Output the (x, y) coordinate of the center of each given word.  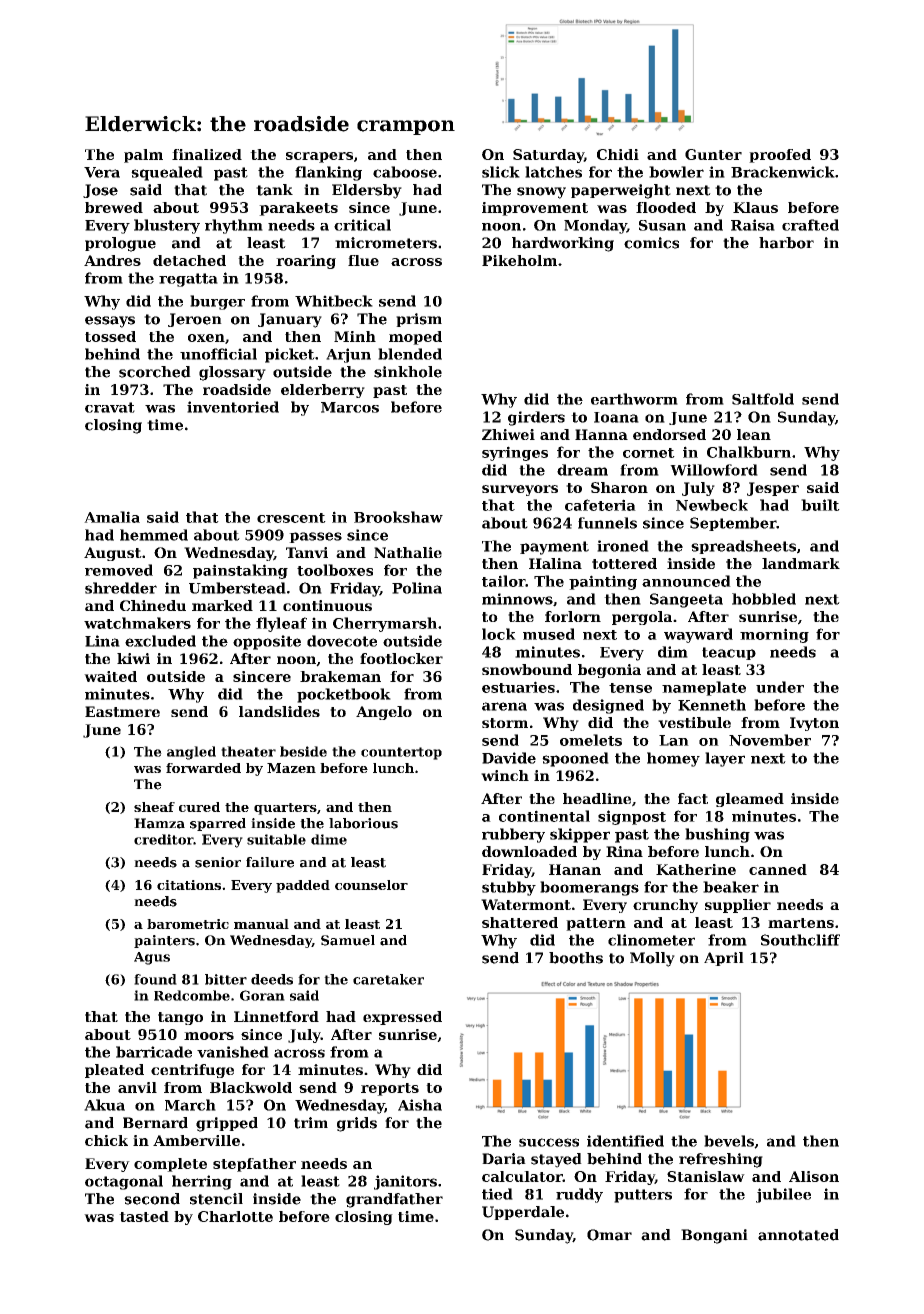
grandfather (394, 1200)
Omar (609, 1235)
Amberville (196, 1140)
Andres (112, 260)
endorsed (669, 434)
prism (419, 320)
